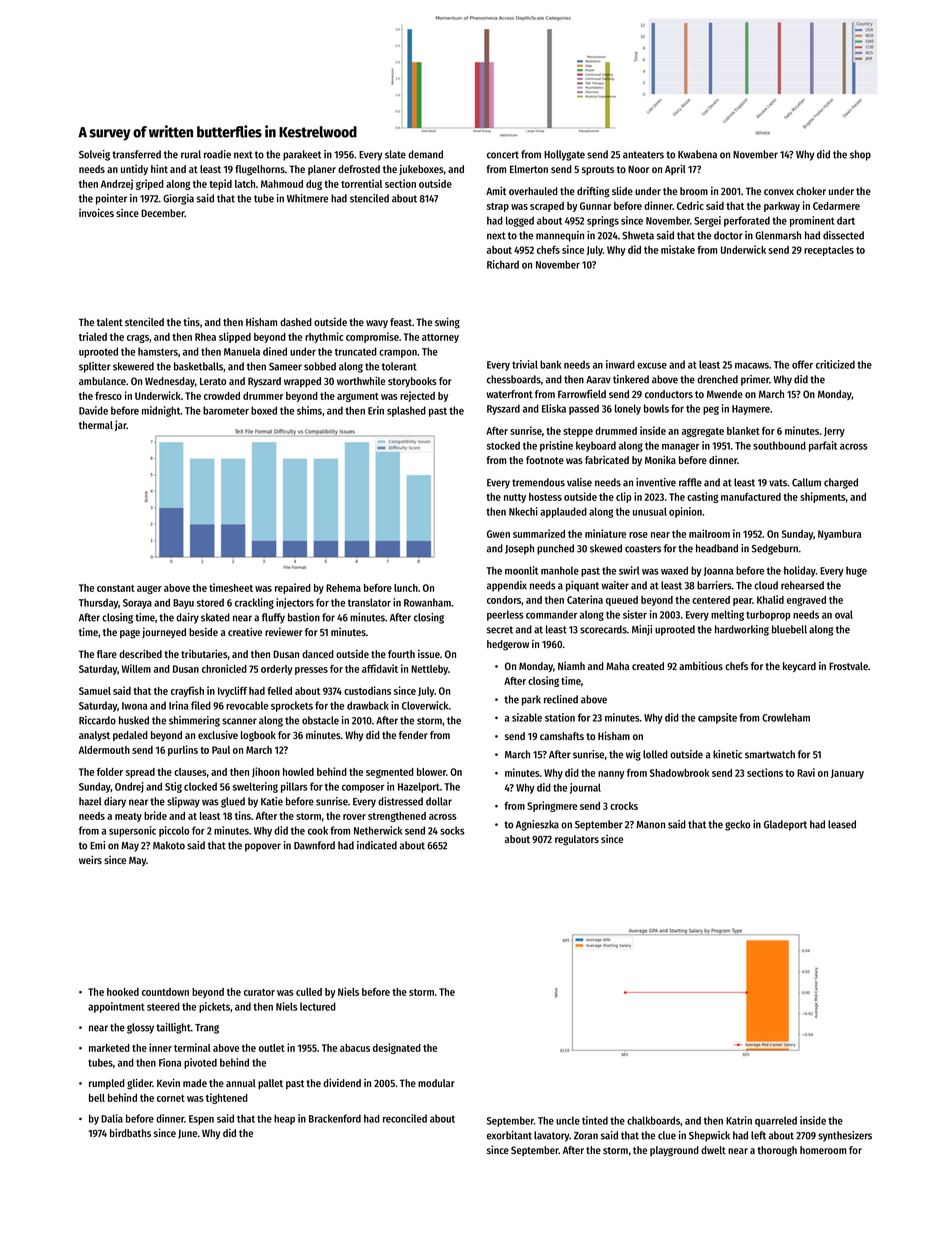 The width and height of the document is (952, 1233). Describe the element at coordinates (694, 191) in the document. I see `broom` at that location.
